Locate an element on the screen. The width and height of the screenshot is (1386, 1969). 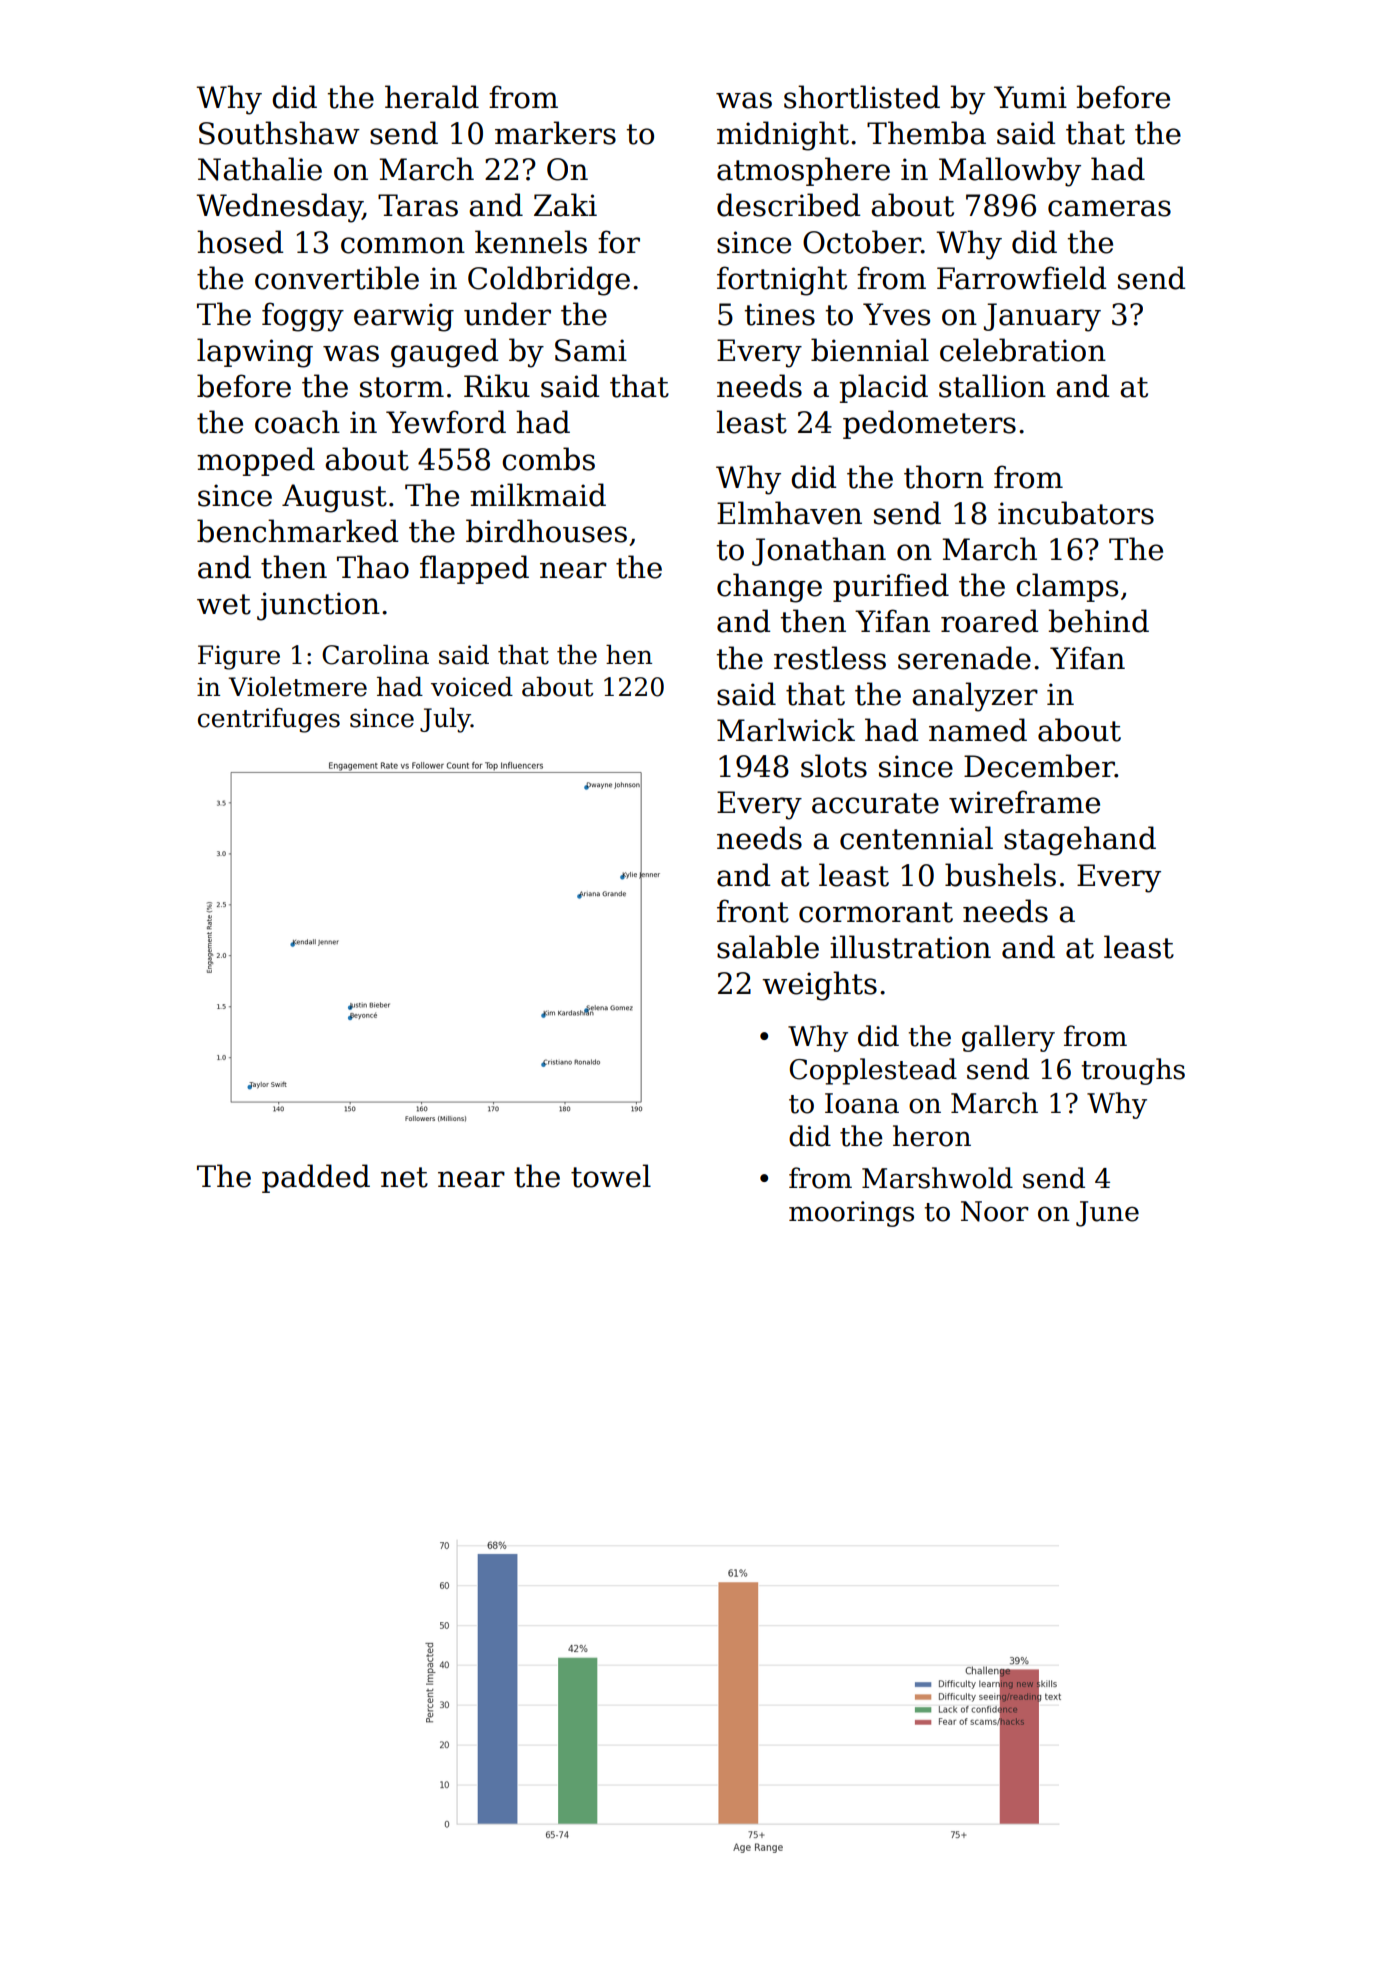
Noor is located at coordinates (995, 1211).
